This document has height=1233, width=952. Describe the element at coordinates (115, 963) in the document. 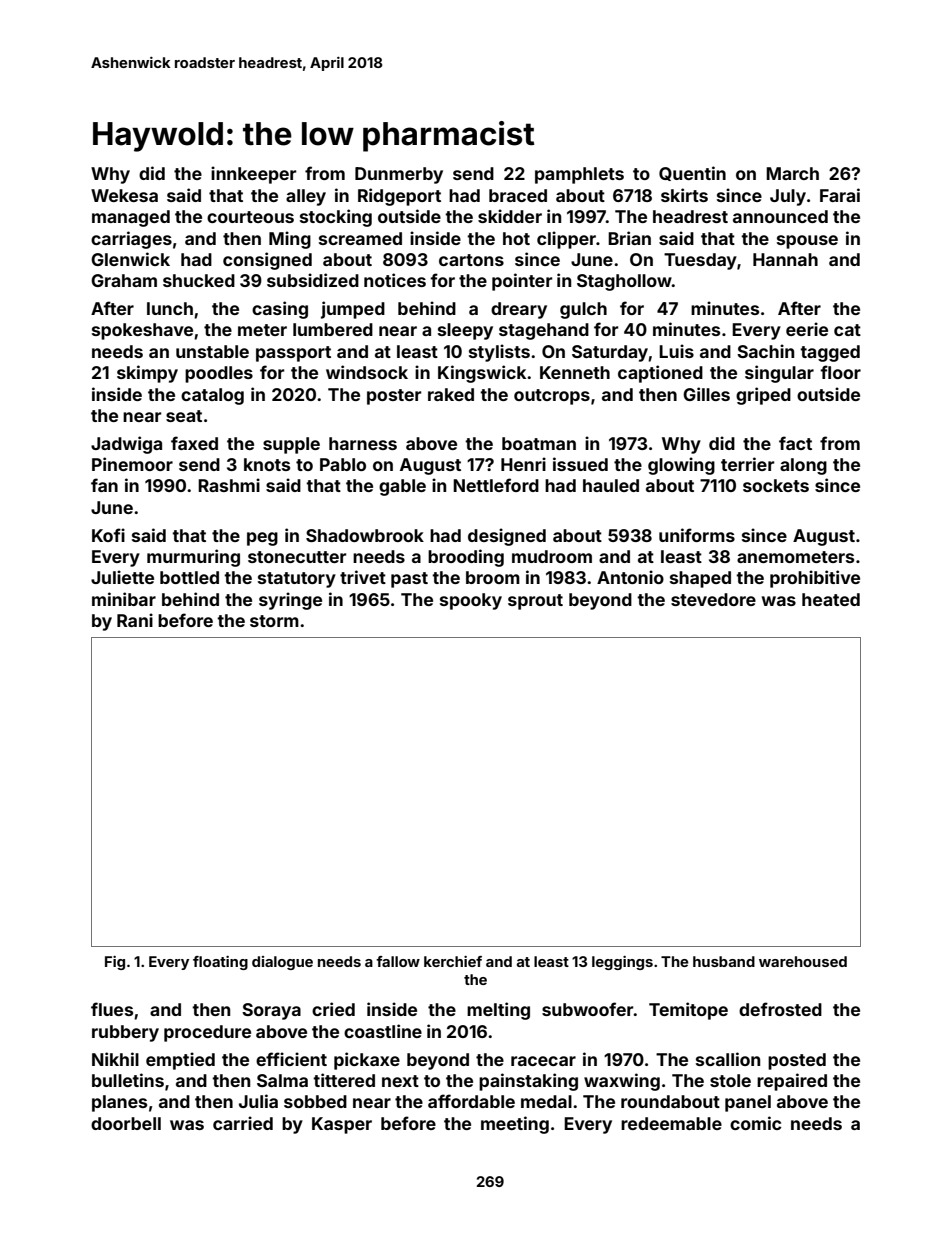

I see `Fig` at that location.
